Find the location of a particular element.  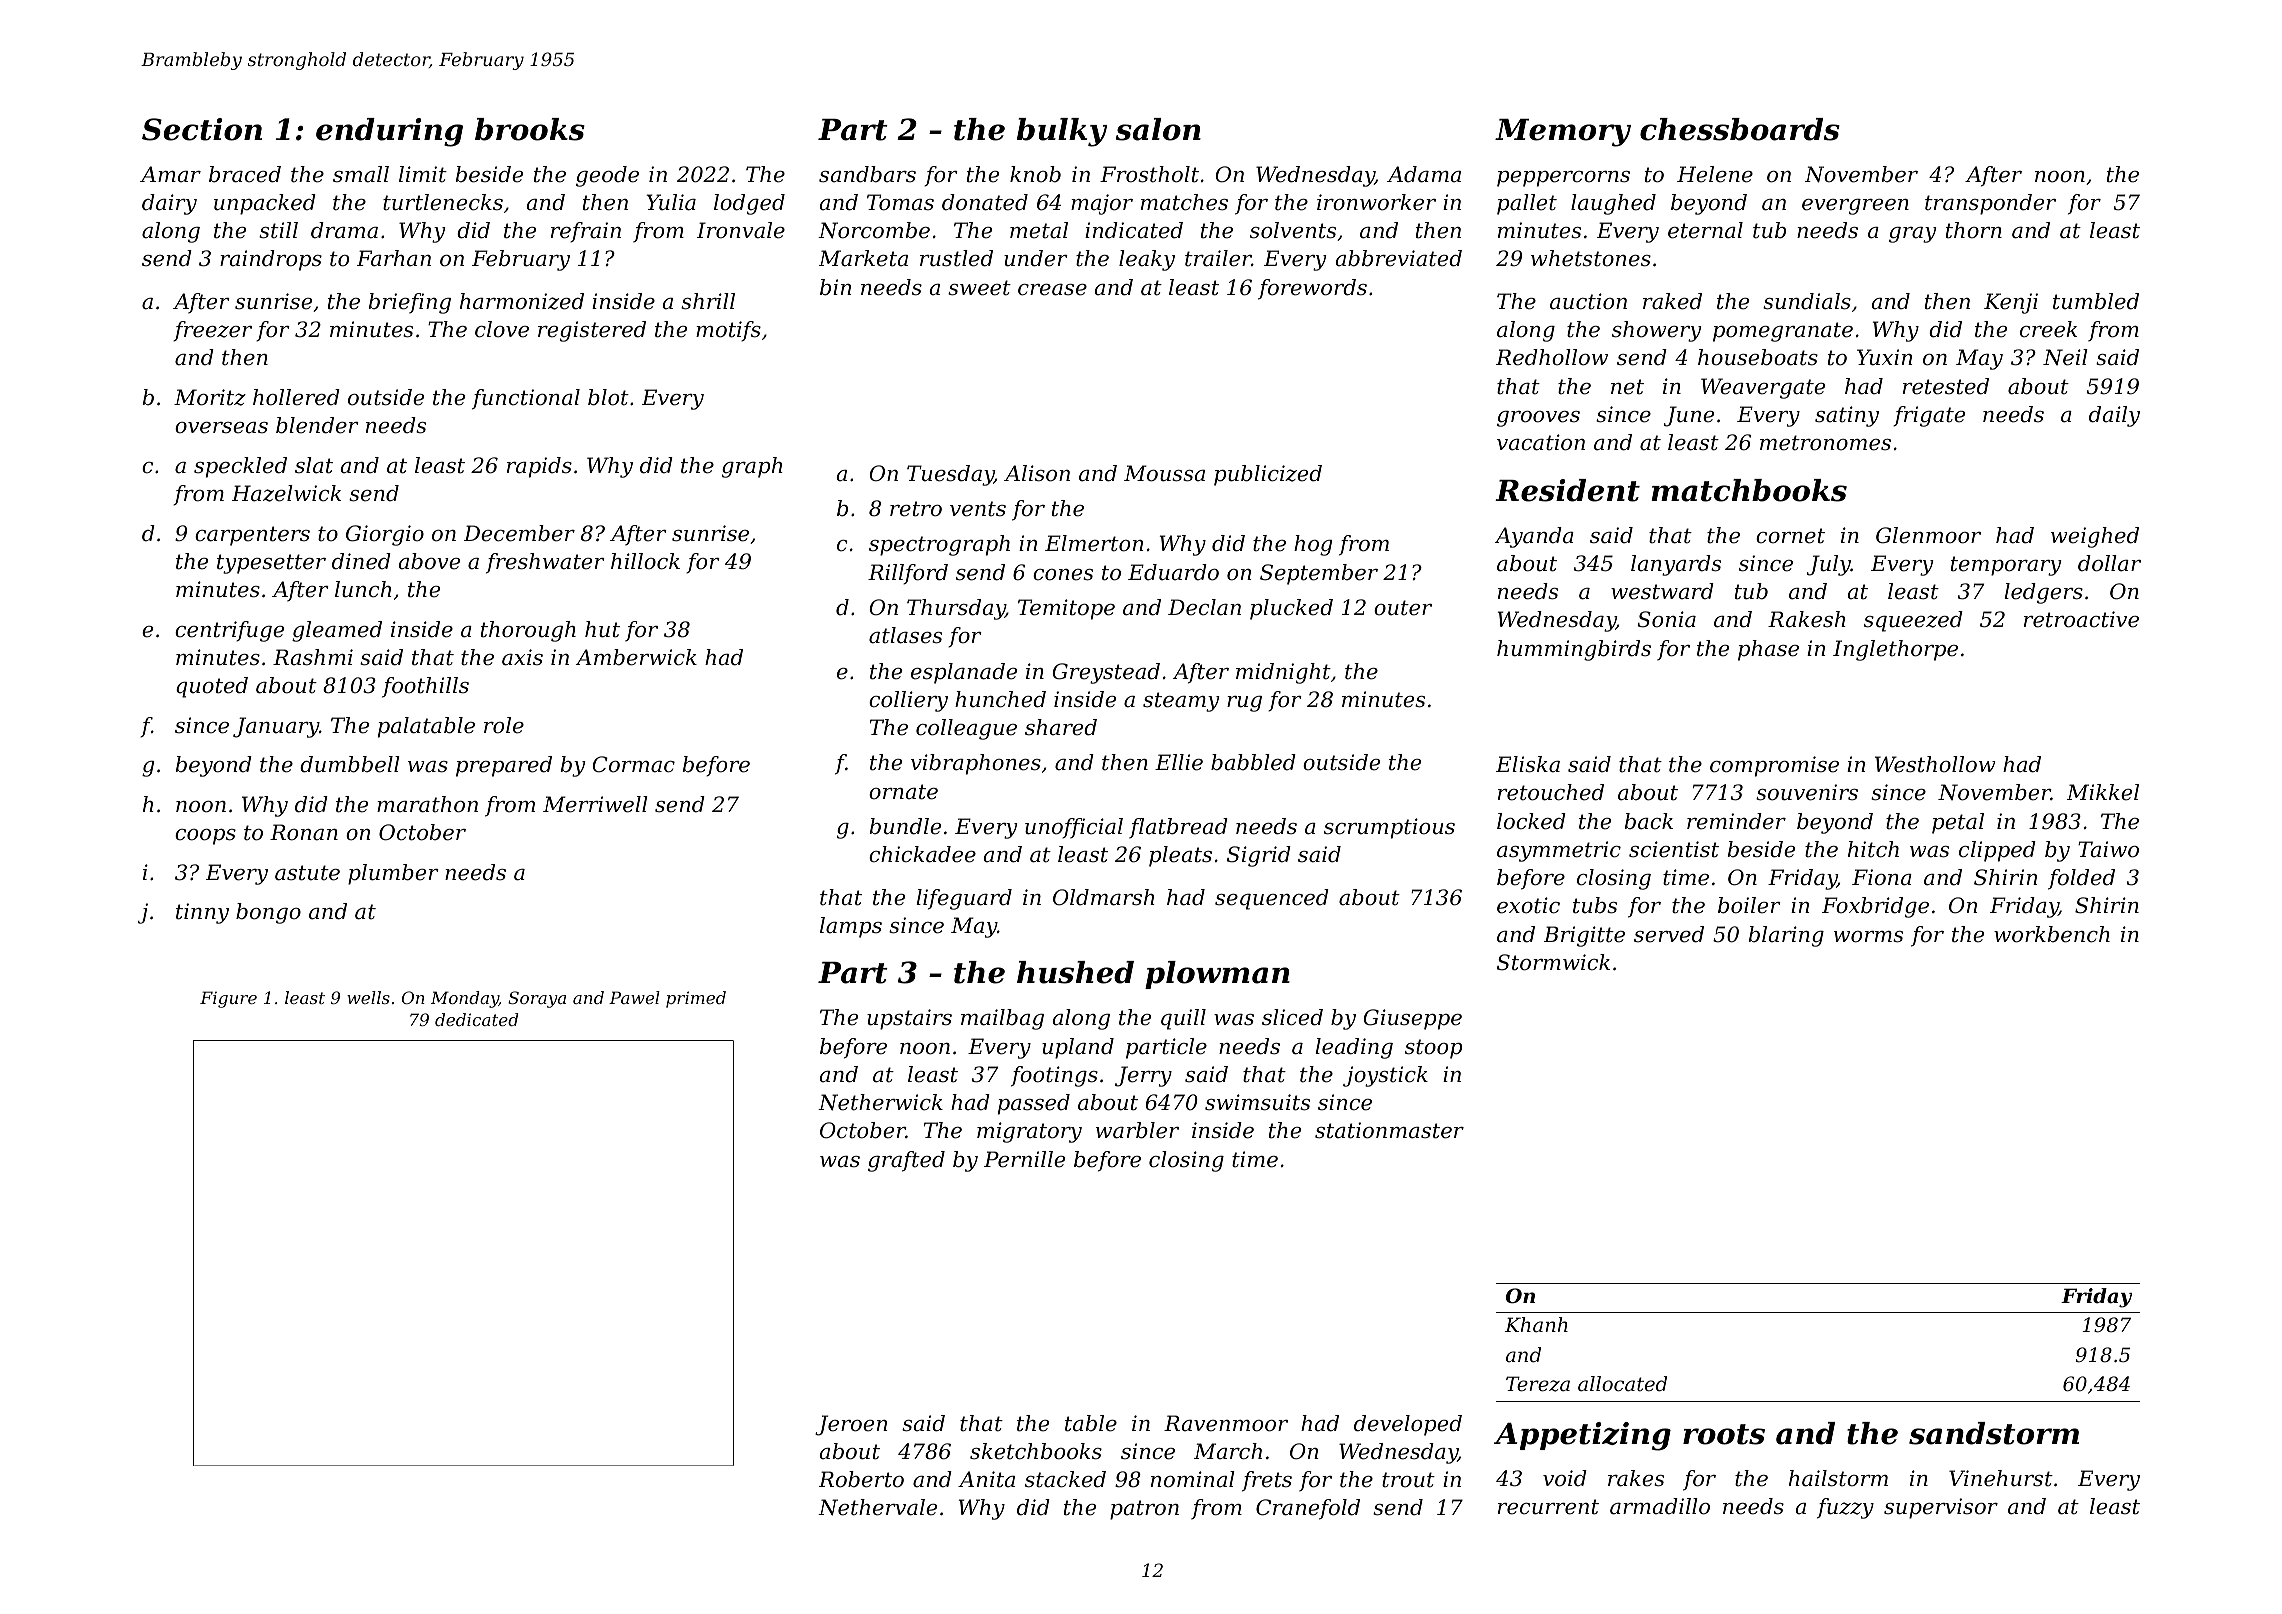

geode is located at coordinates (607, 176).
